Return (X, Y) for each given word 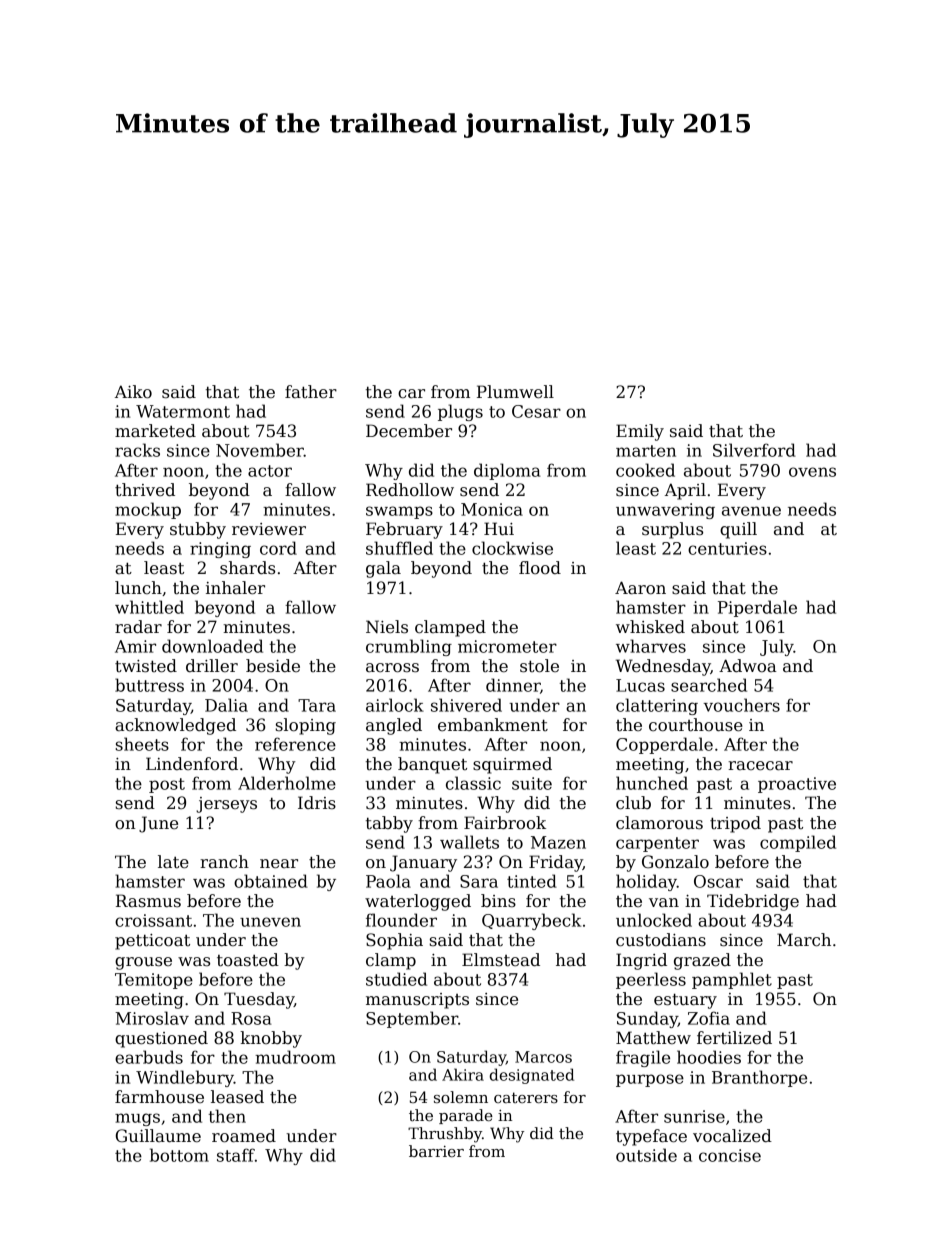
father (311, 392)
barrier (436, 1151)
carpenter (657, 844)
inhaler (235, 588)
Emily (640, 432)
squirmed (512, 765)
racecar (760, 766)
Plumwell (515, 392)
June (158, 824)
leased (237, 1097)
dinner (513, 685)
